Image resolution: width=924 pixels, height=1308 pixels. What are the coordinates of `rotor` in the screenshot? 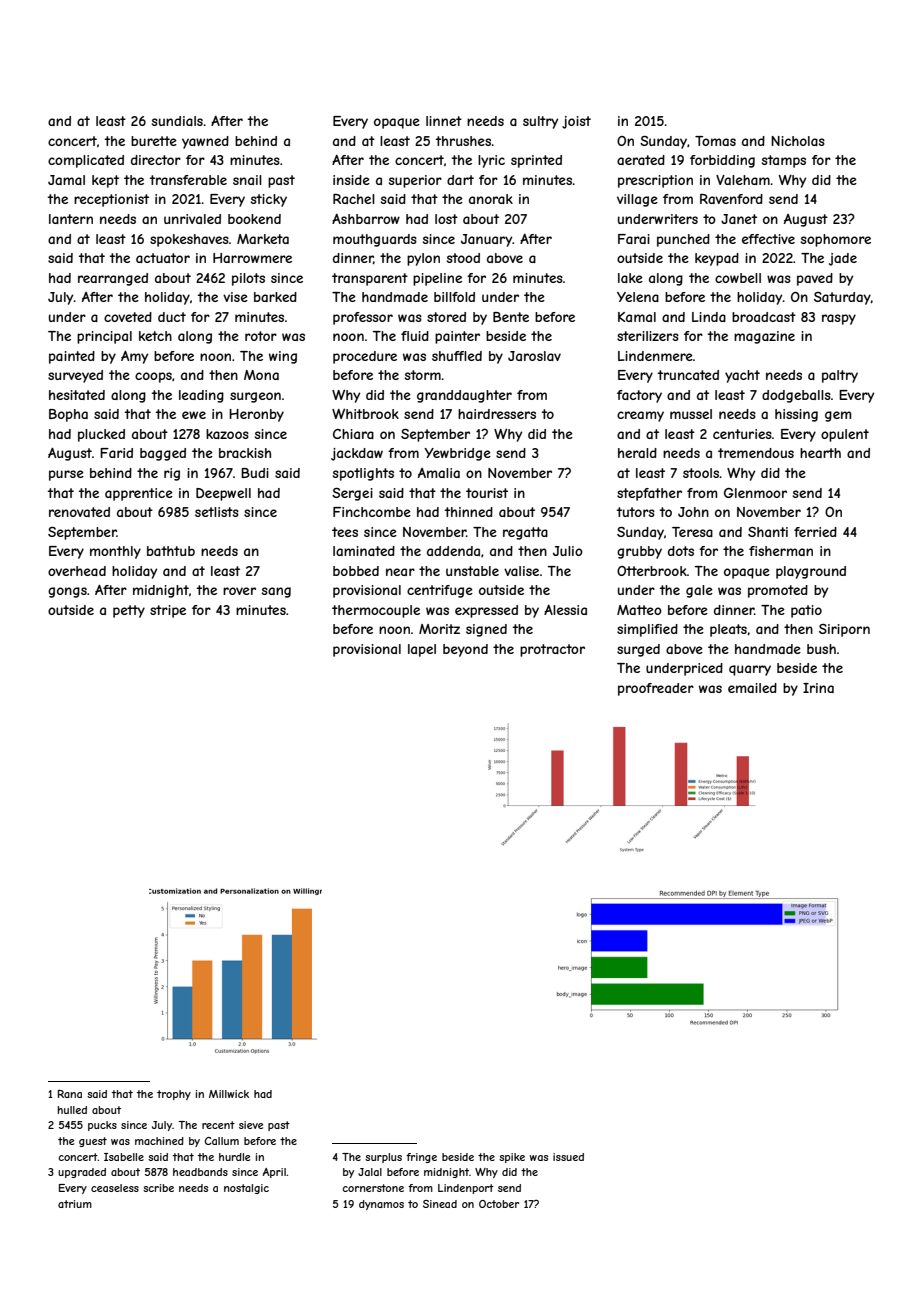 It's located at (261, 336).
